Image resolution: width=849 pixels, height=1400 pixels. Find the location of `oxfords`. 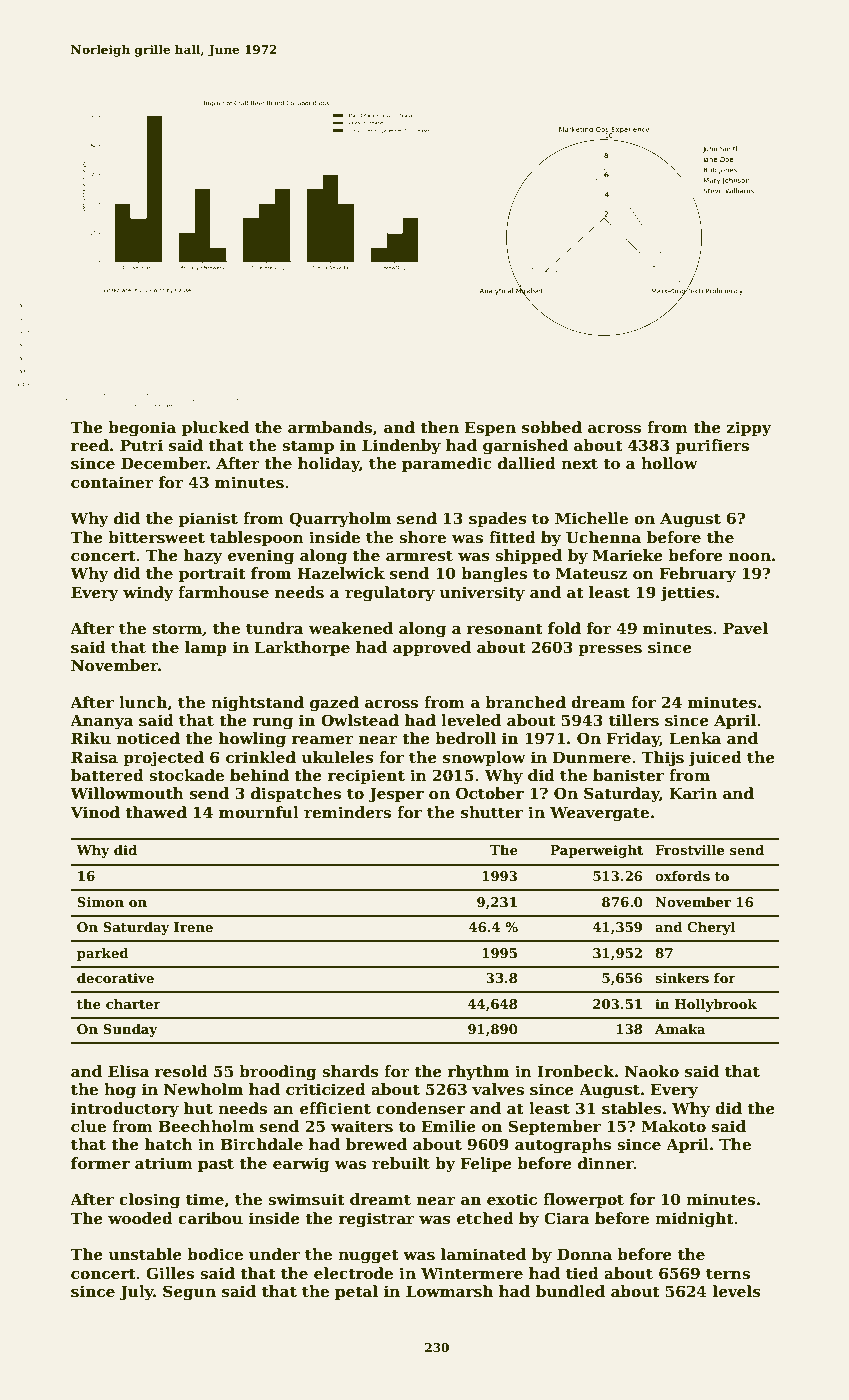

oxfords is located at coordinates (682, 876).
